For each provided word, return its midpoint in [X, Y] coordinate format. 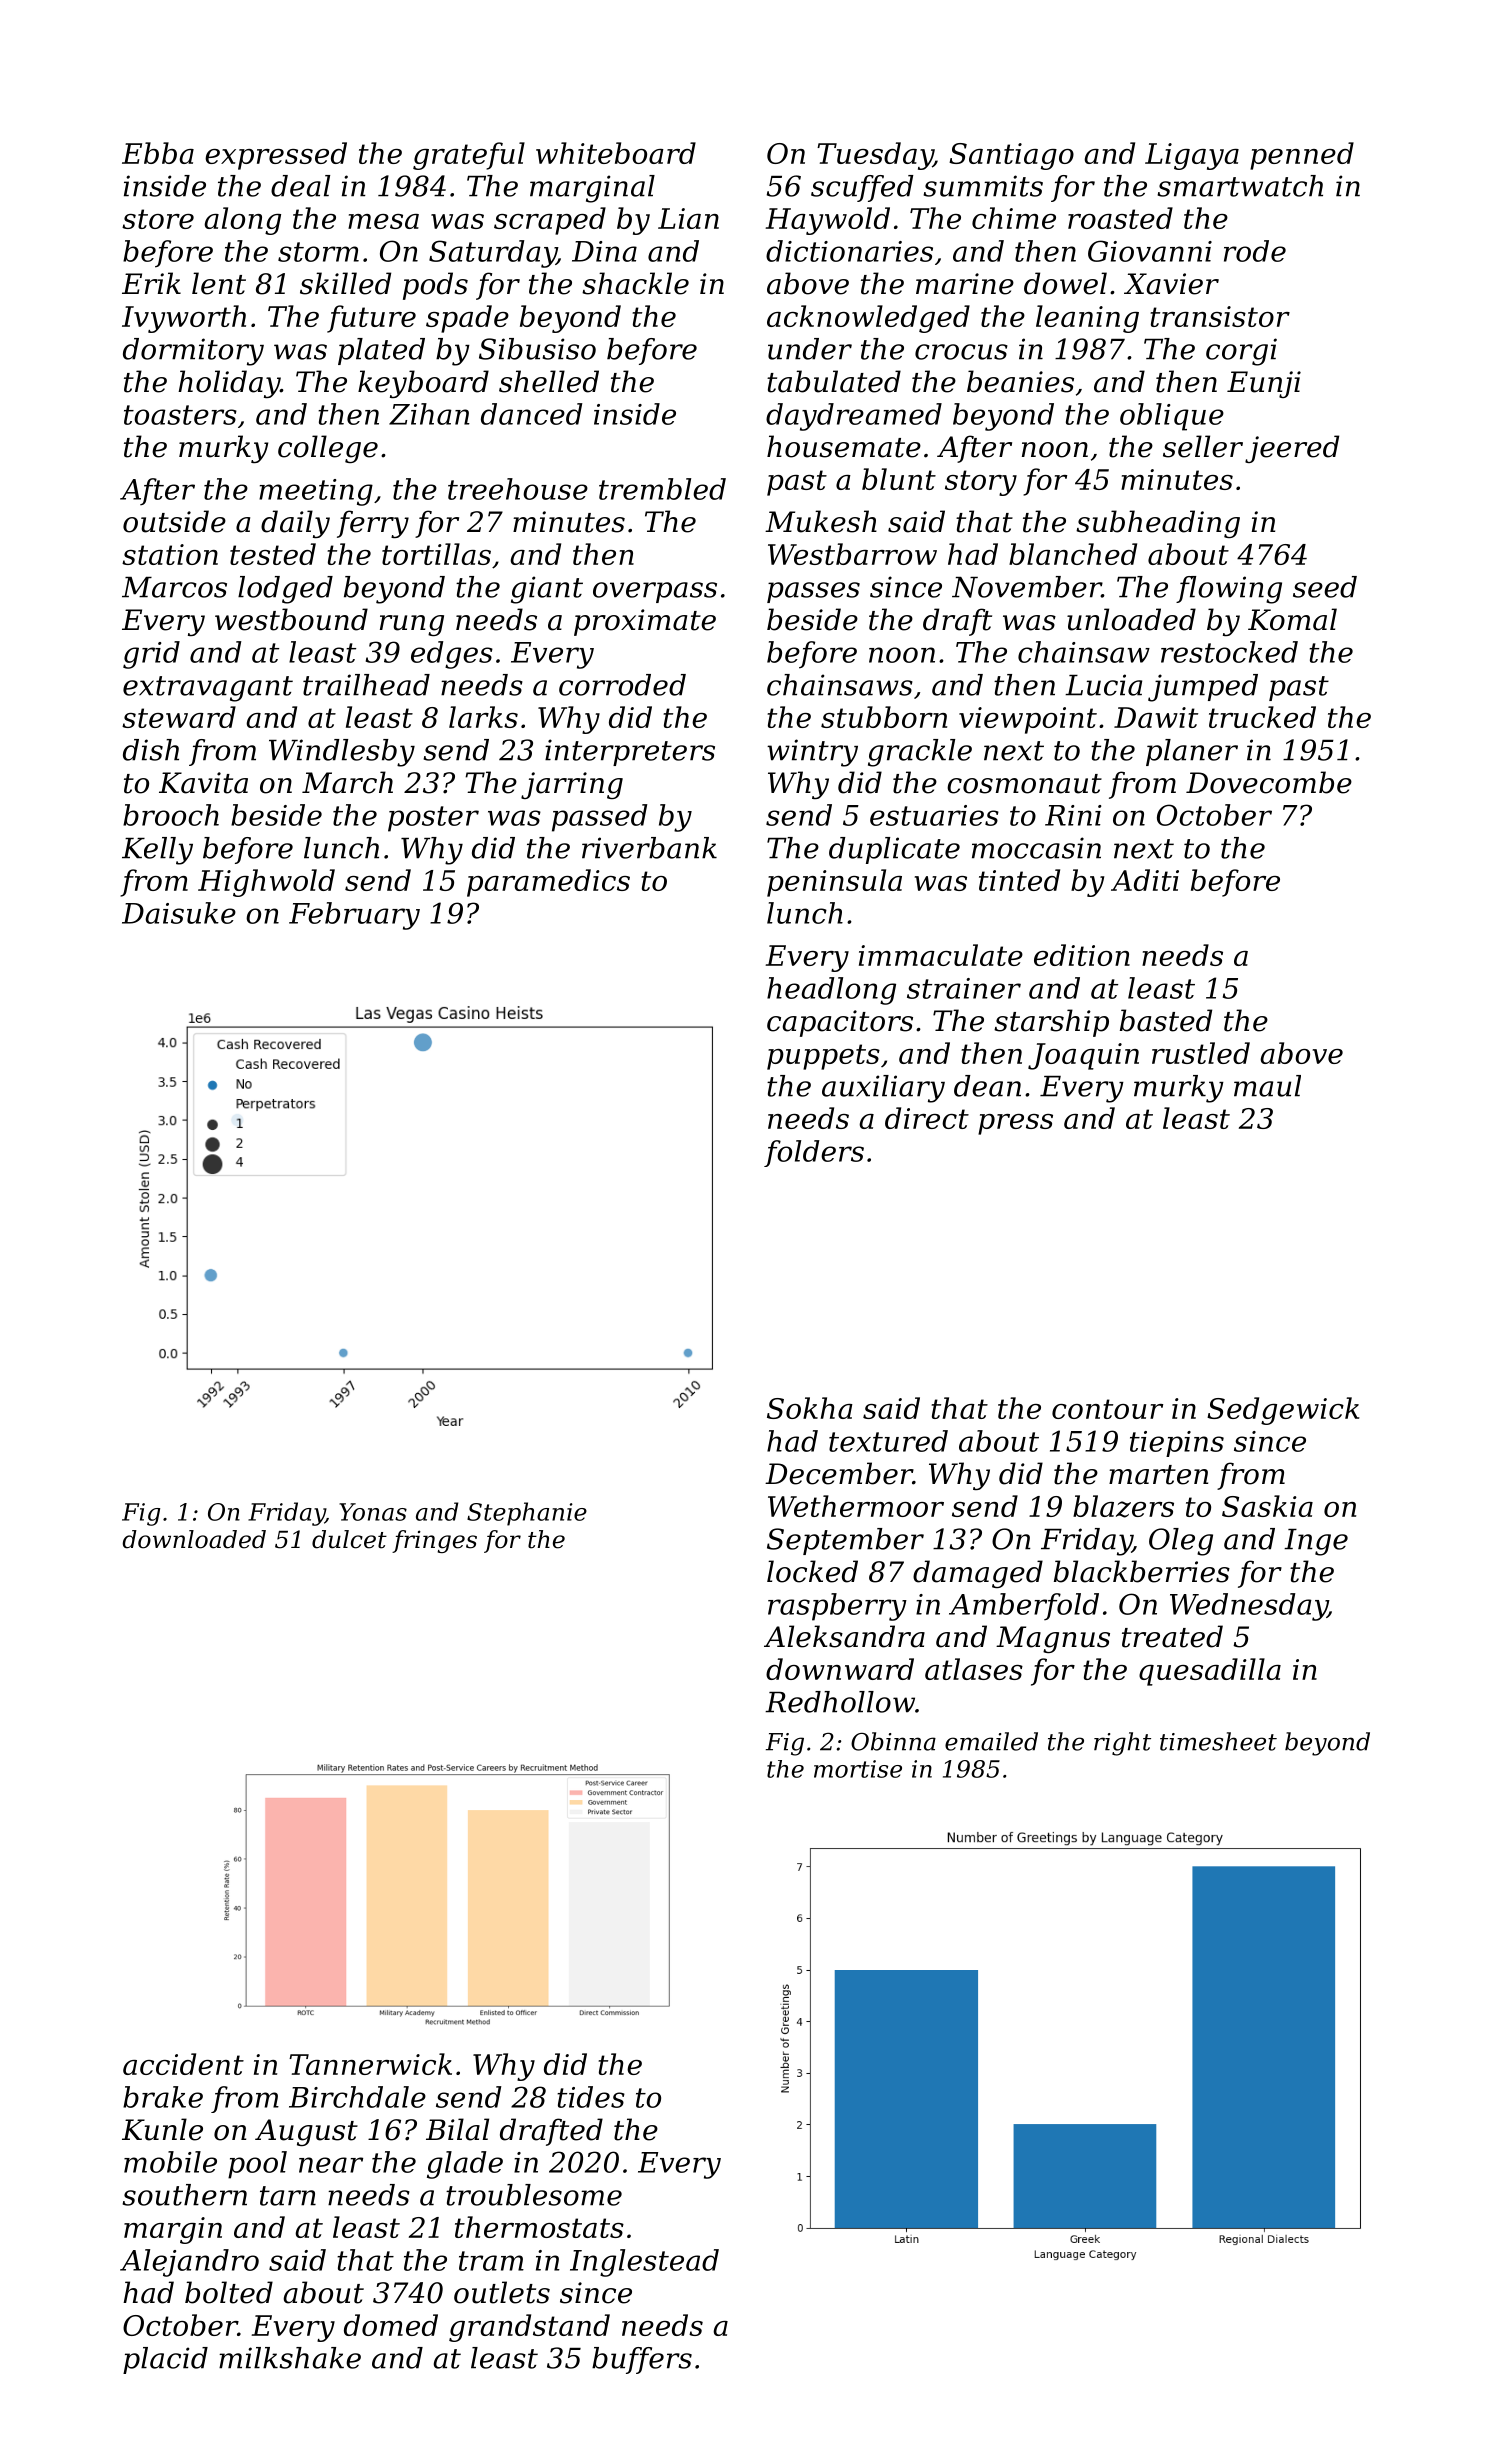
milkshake [290, 2358]
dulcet [349, 1539]
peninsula [834, 883]
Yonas [373, 1512]
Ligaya [1192, 156]
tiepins [1177, 1444]
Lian [688, 218]
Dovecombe [1269, 782]
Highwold [266, 883]
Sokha [810, 1408]
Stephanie [527, 1514]
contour [1107, 1409]
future [371, 319]
